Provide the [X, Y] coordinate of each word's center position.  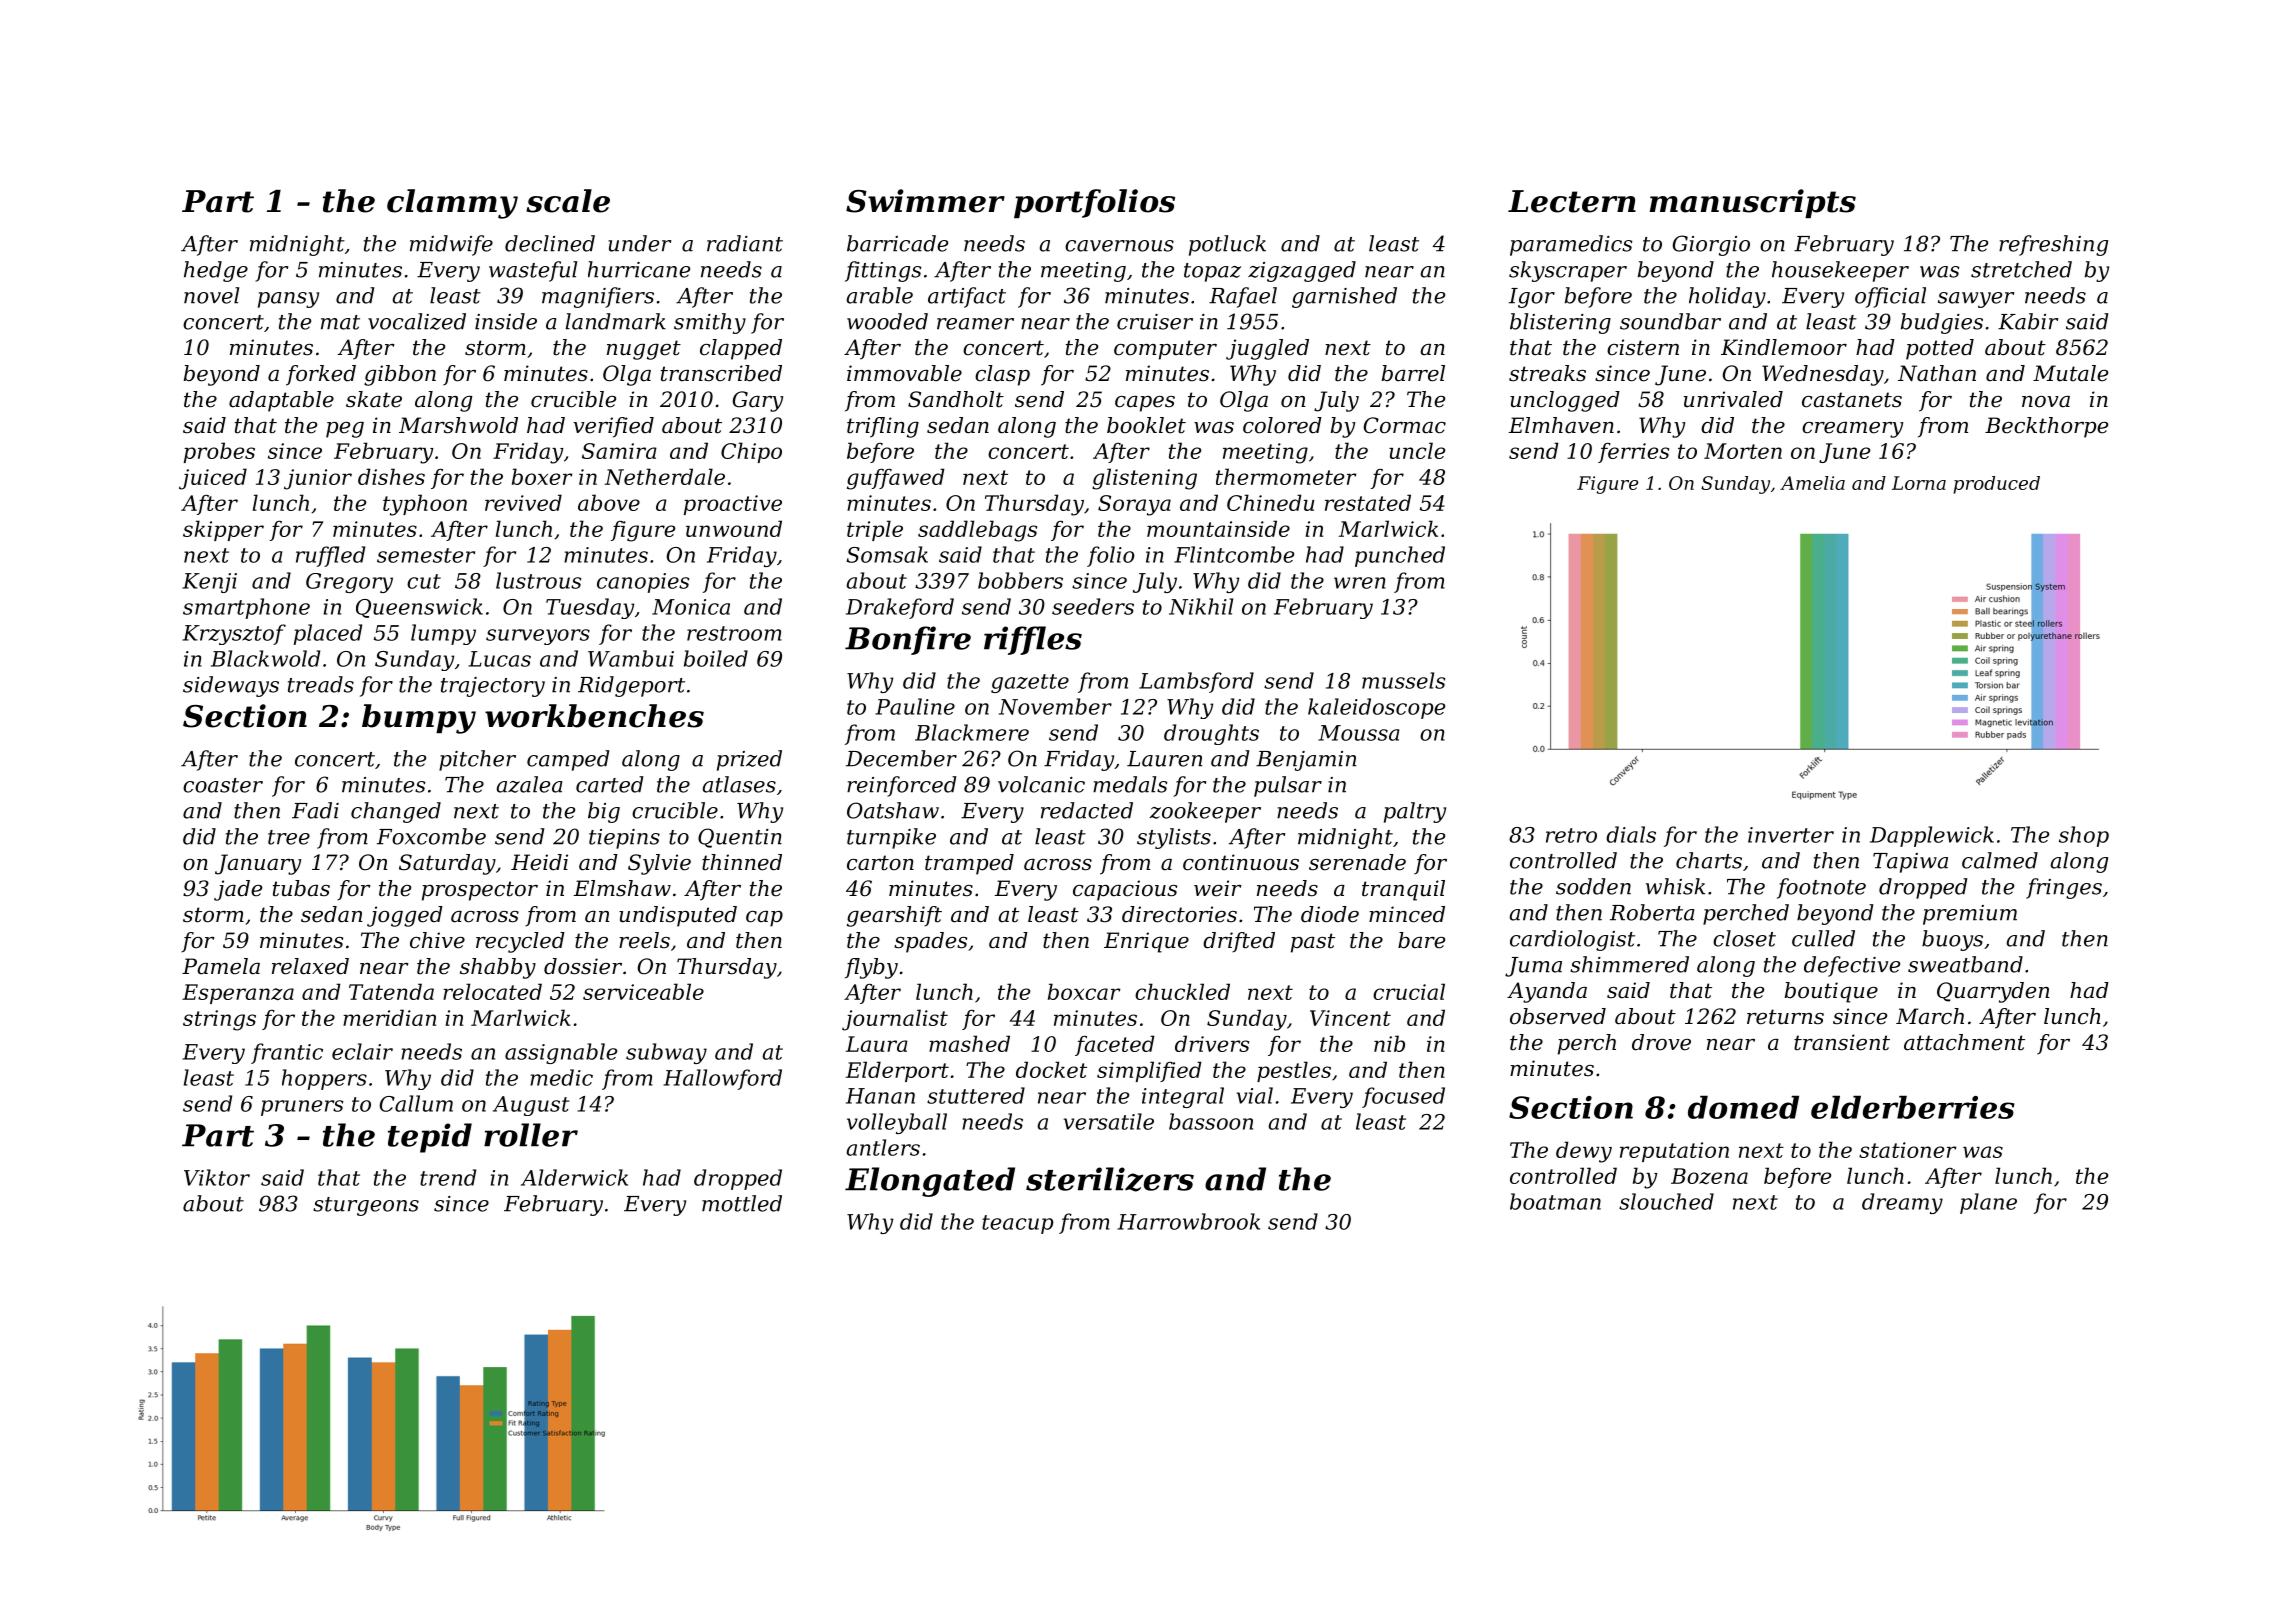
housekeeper [1840, 271]
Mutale [2070, 373]
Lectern [1572, 201]
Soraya [1134, 505]
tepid [430, 1138]
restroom [734, 633]
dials [1631, 834]
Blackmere [972, 732]
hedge [216, 271]
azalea [529, 784]
